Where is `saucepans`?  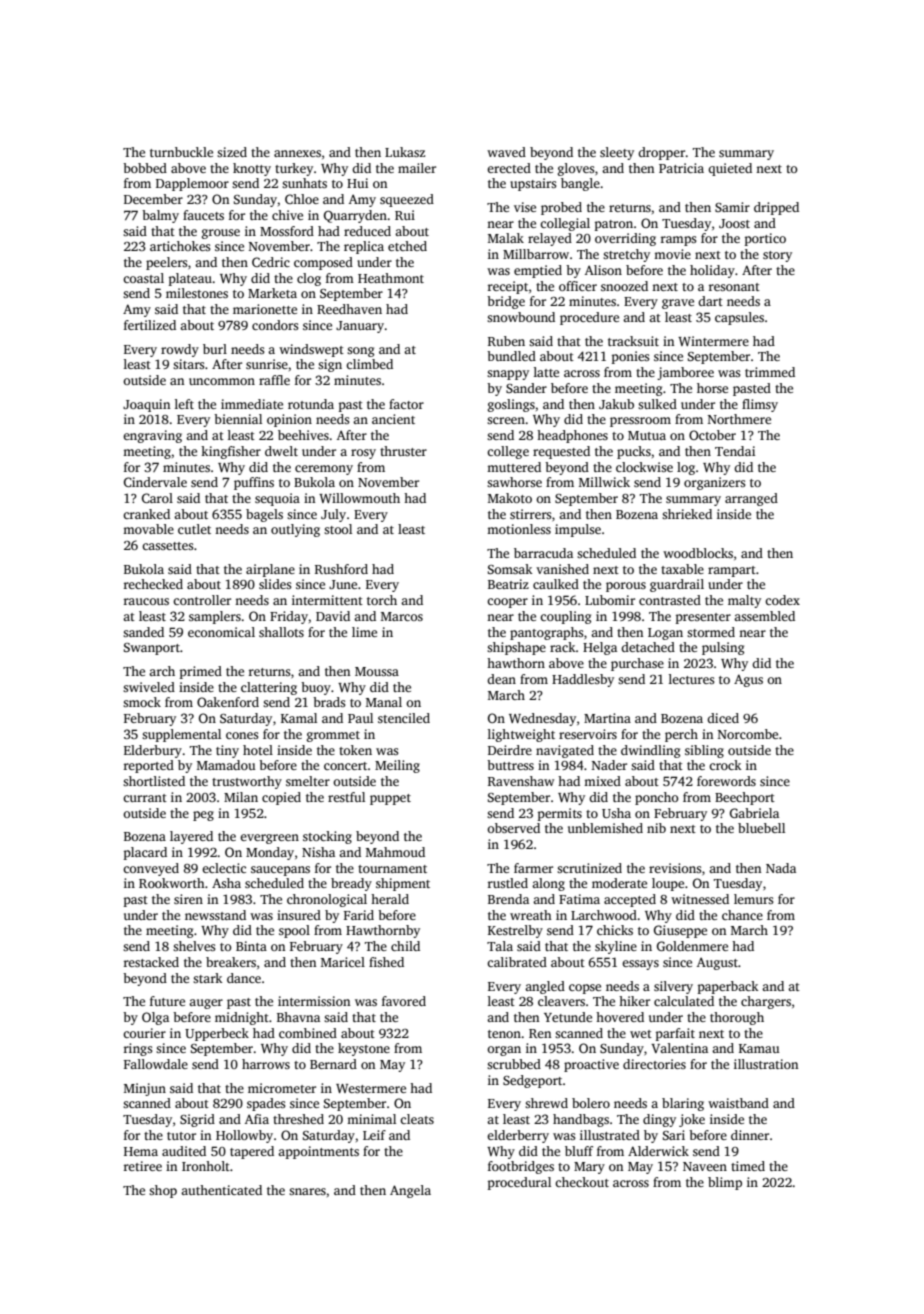
saucepans is located at coordinates (280, 871).
